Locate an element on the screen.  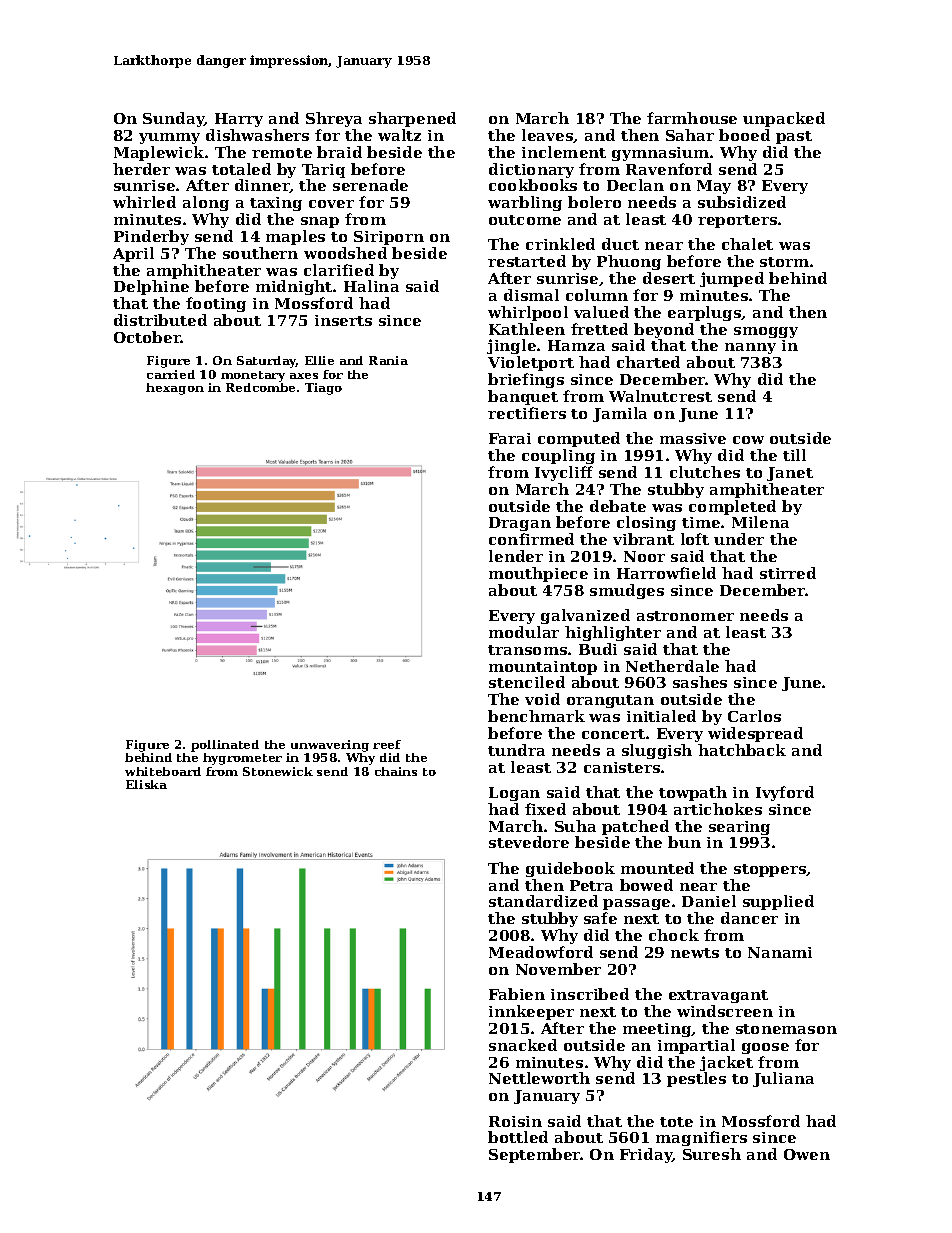
leaves is located at coordinates (548, 136).
